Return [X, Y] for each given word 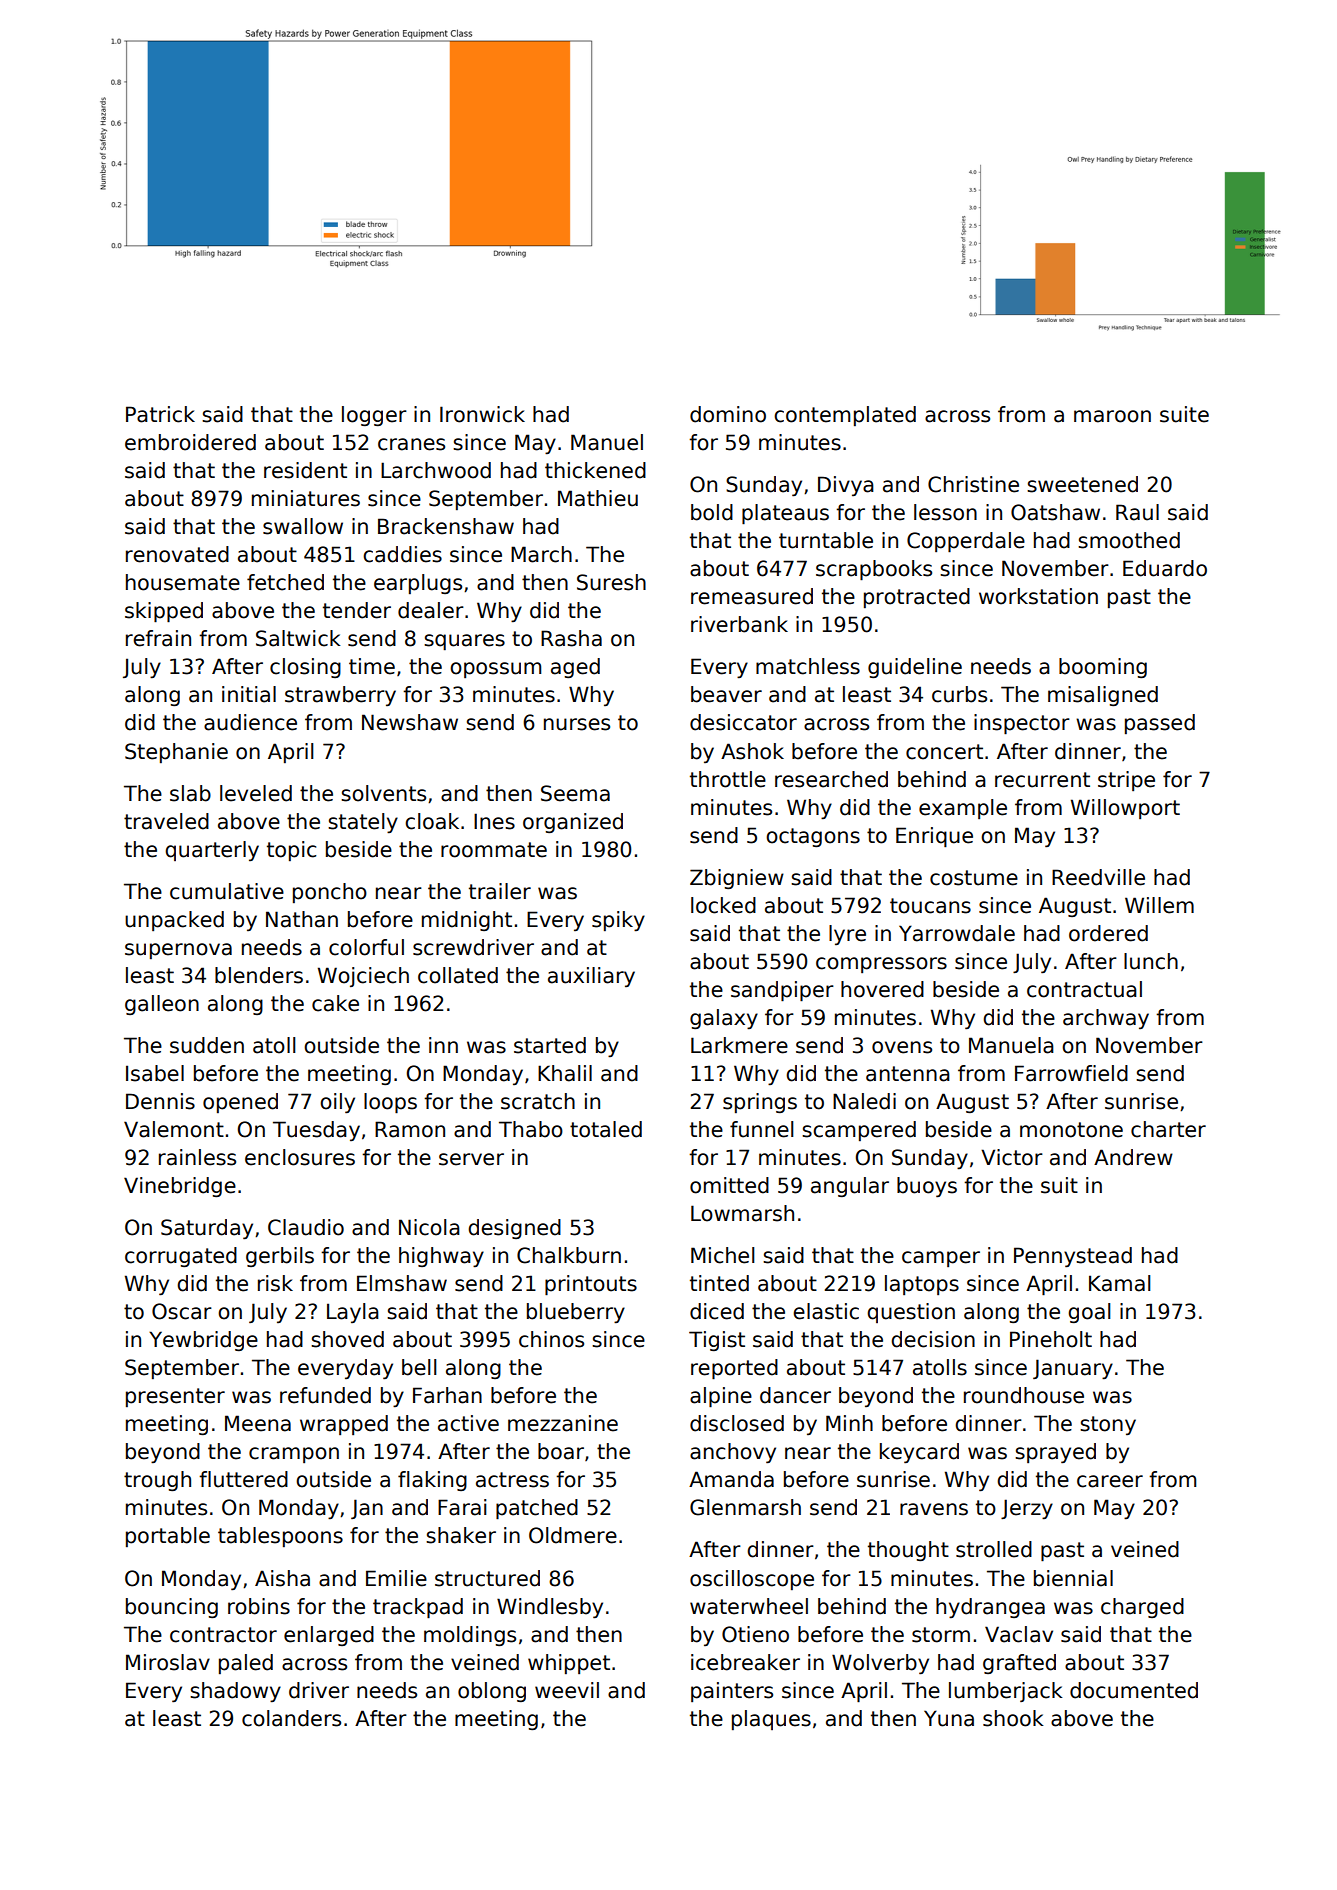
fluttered [243, 1479]
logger [374, 416]
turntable [826, 540]
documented [1134, 1690]
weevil [567, 1690]
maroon [1112, 416]
